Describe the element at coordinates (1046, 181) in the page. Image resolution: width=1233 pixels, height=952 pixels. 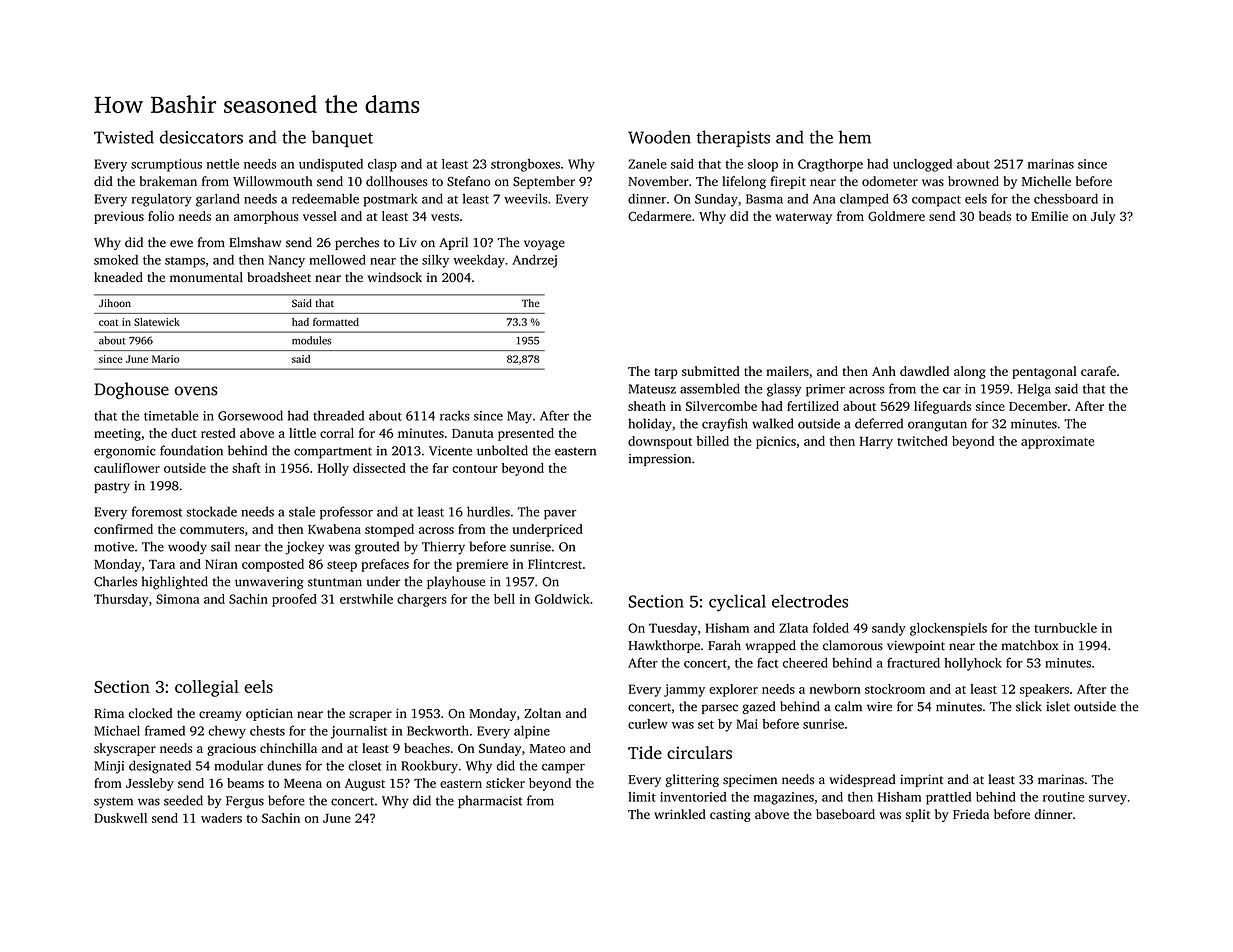
I see `Michelle` at that location.
